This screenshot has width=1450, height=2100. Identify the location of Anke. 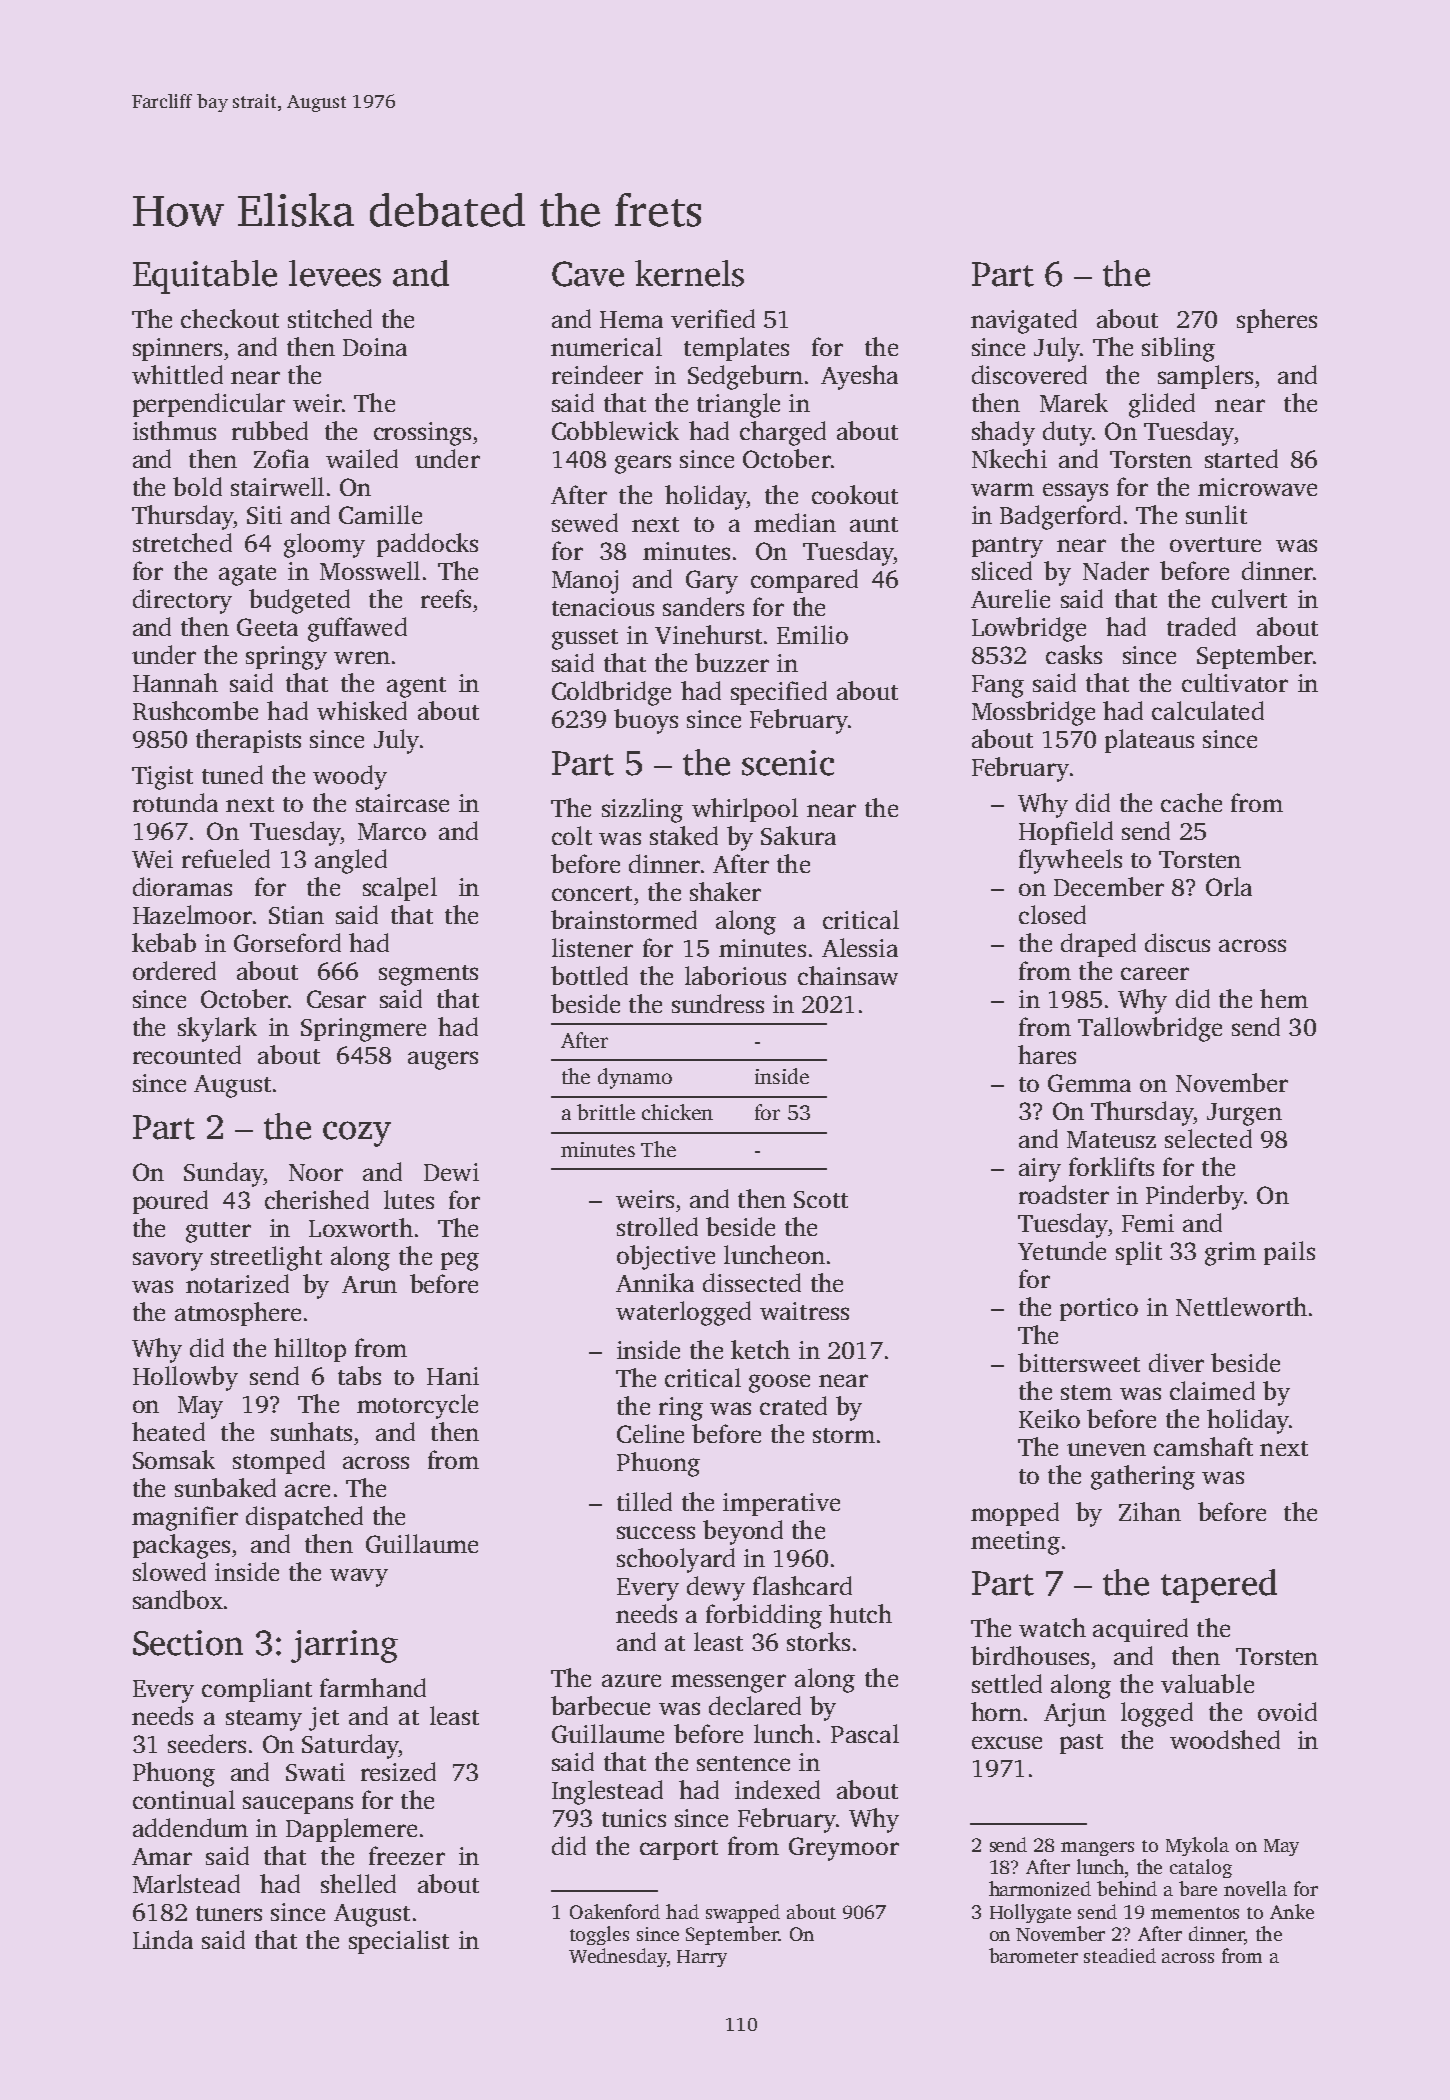
(1292, 1911).
